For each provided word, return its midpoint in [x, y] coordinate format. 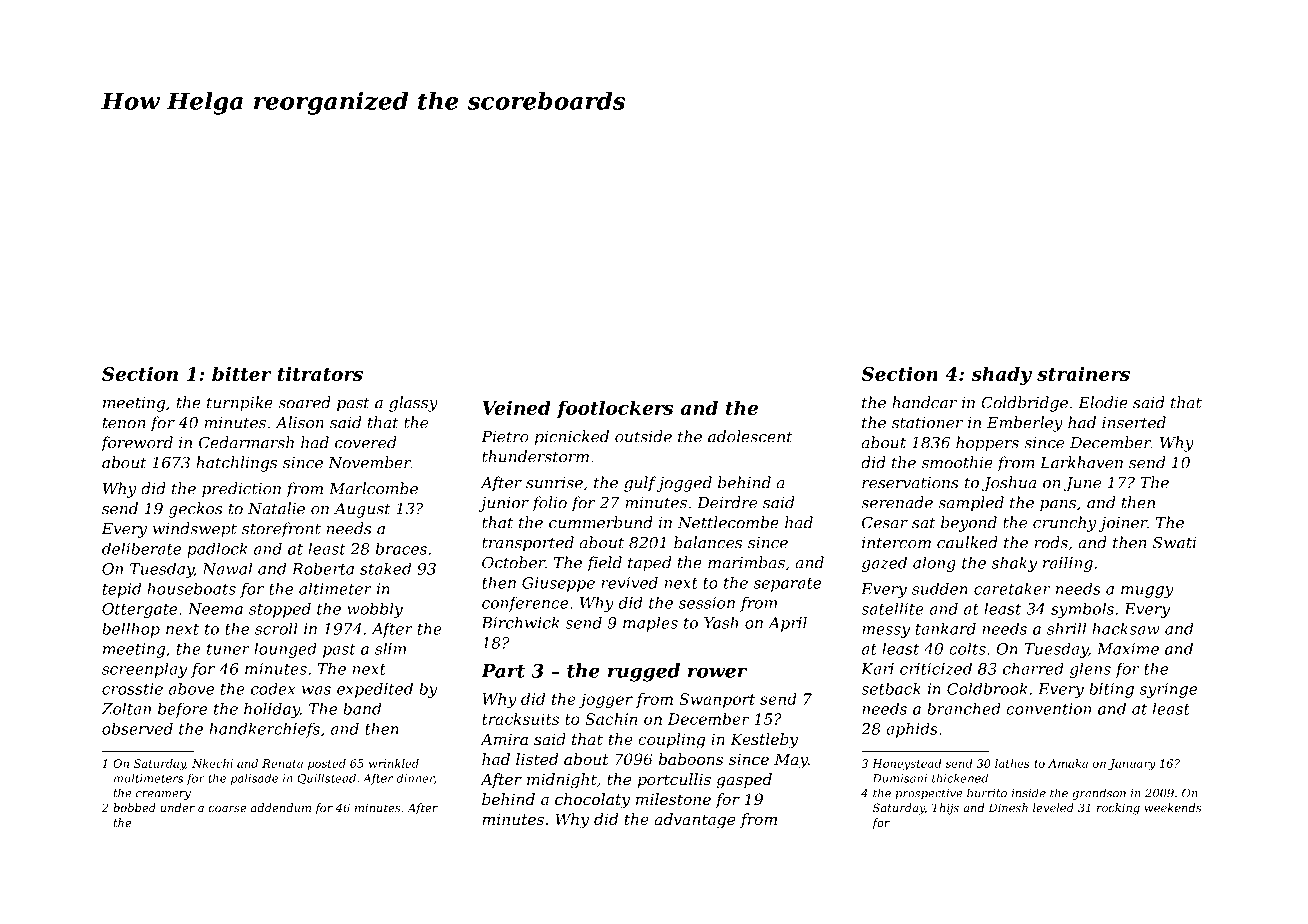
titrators [320, 374]
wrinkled [394, 763]
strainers [1083, 374]
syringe [1168, 690]
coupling [671, 741]
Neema [215, 609]
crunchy [1065, 524]
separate [787, 585]
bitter [242, 373]
